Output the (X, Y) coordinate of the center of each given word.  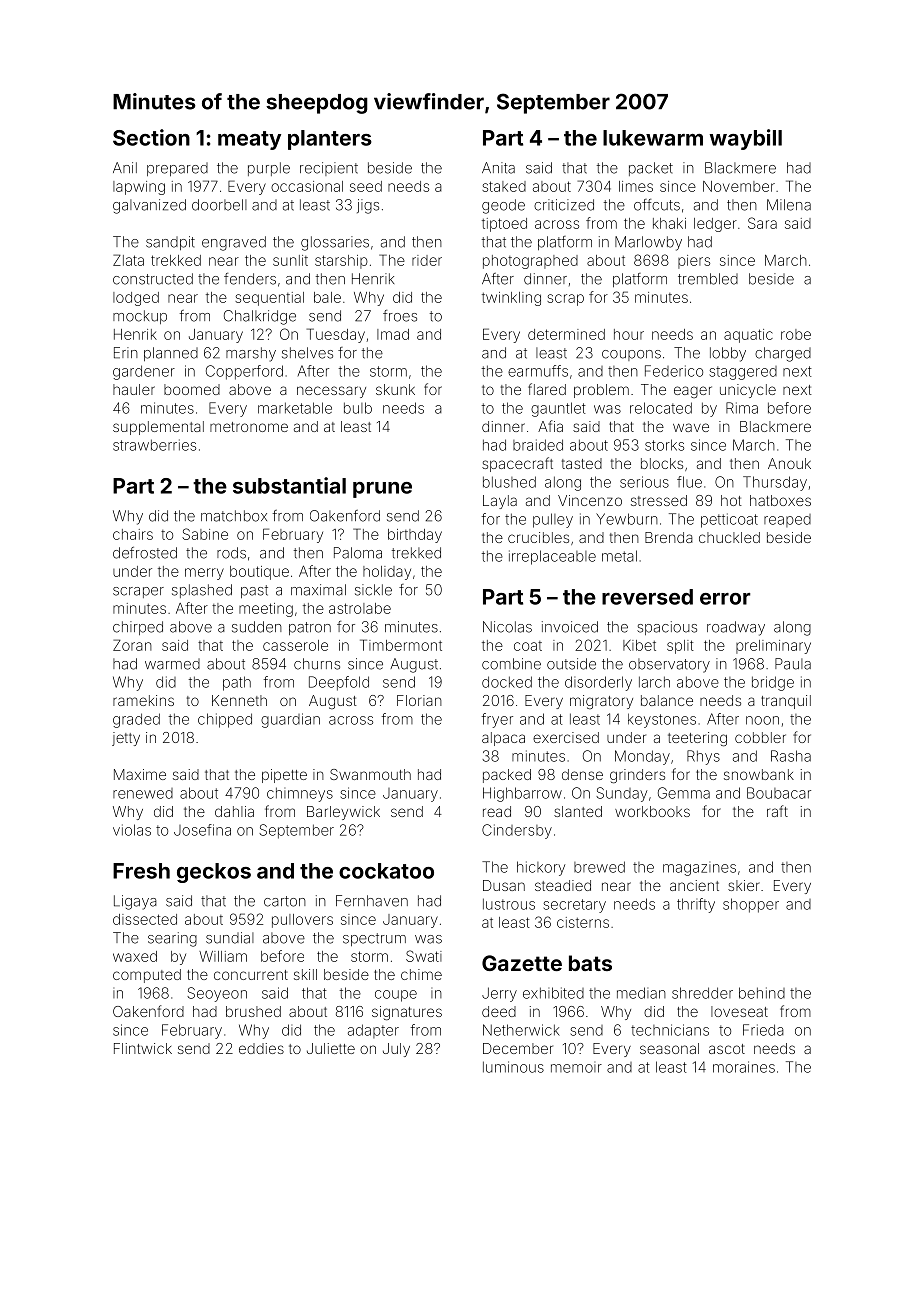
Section (151, 137)
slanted (578, 811)
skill (305, 974)
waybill (745, 139)
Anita (498, 168)
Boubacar (779, 793)
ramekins (143, 700)
